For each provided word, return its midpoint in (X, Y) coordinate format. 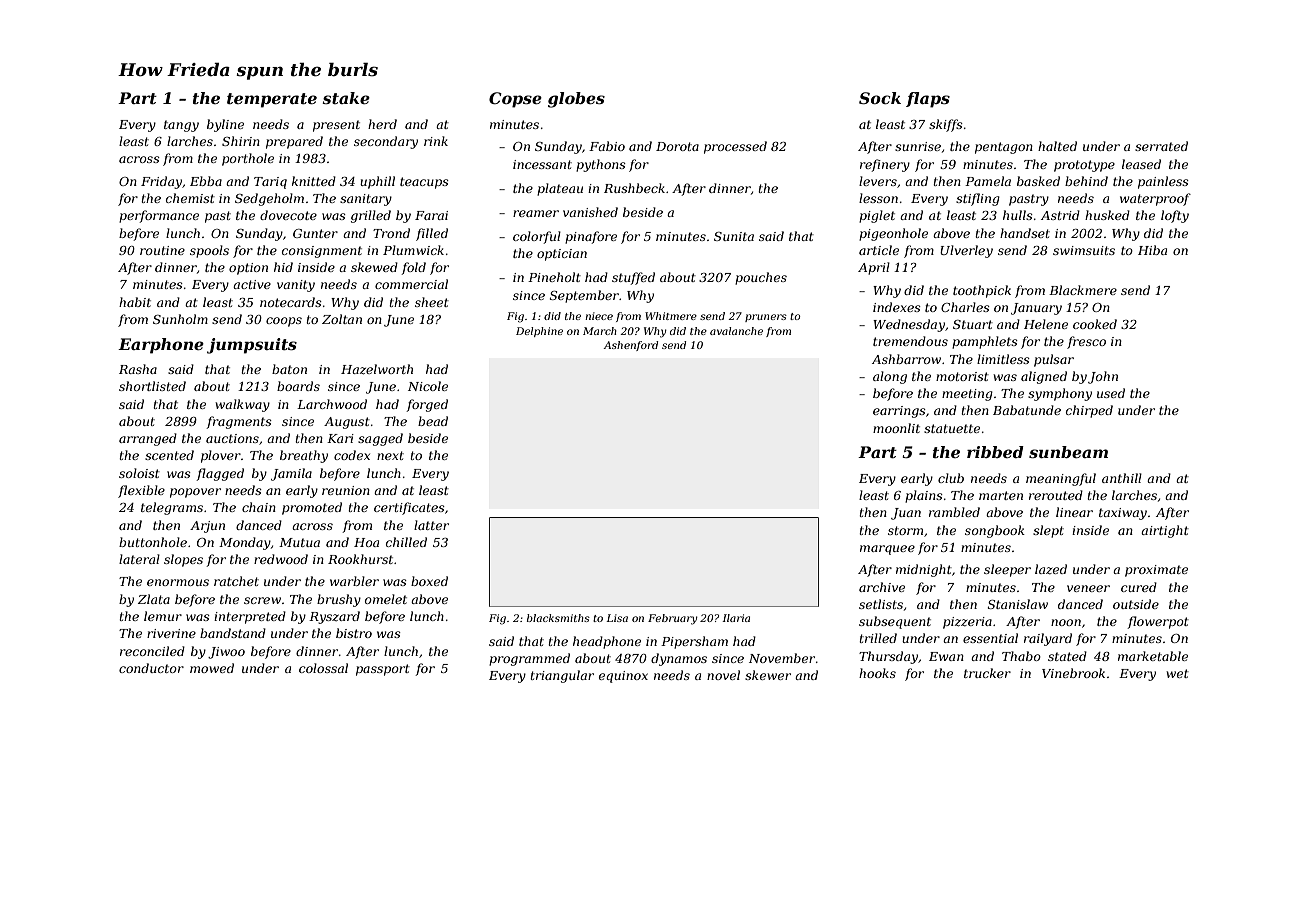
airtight (1165, 531)
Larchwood (332, 404)
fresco (1086, 342)
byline (225, 125)
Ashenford (630, 346)
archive (882, 587)
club (951, 478)
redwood (281, 559)
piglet (877, 216)
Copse (515, 100)
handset (1025, 233)
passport (383, 670)
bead (433, 421)
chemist (190, 198)
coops (284, 322)
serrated (1161, 146)
